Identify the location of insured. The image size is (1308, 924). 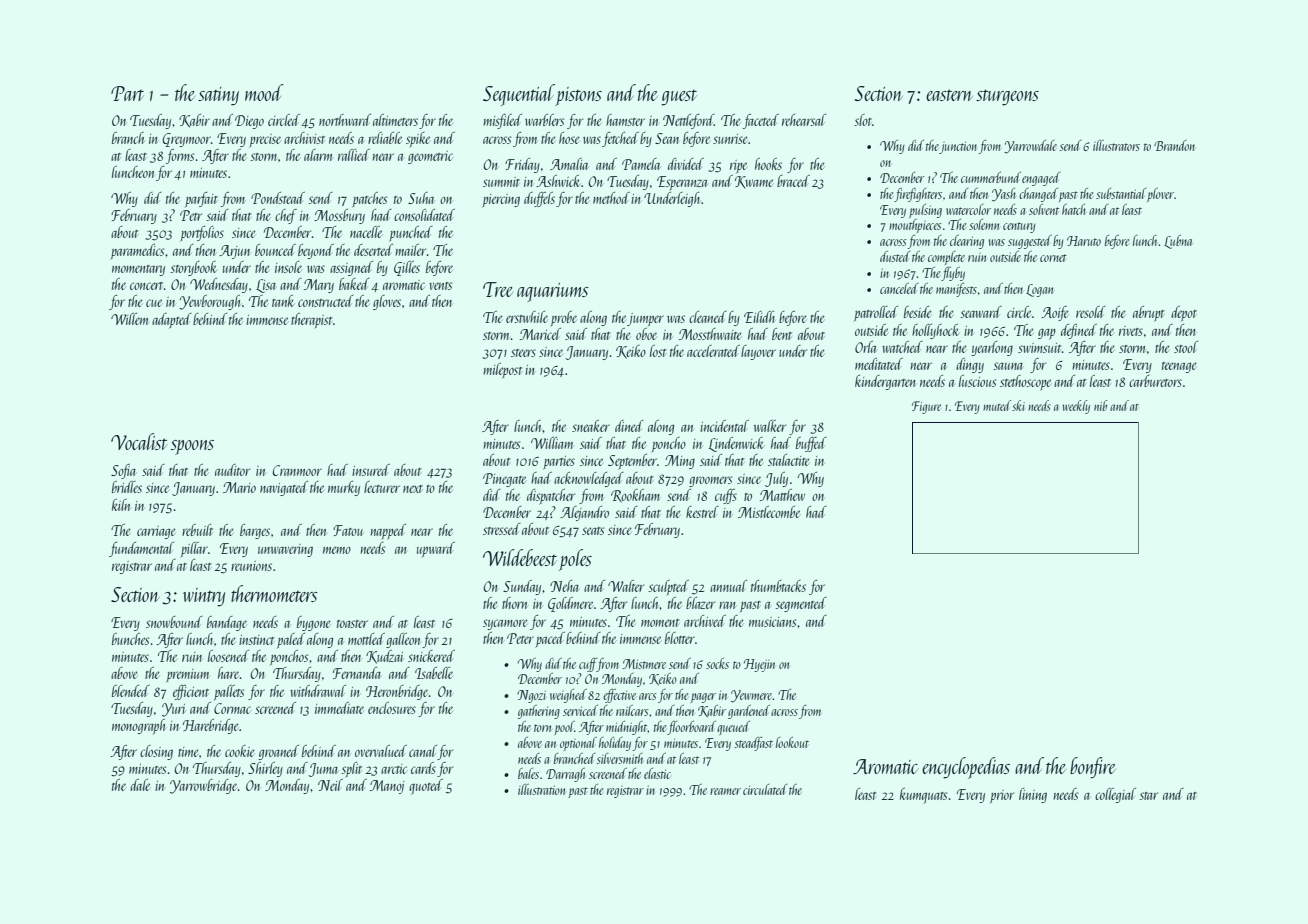
(371, 470).
